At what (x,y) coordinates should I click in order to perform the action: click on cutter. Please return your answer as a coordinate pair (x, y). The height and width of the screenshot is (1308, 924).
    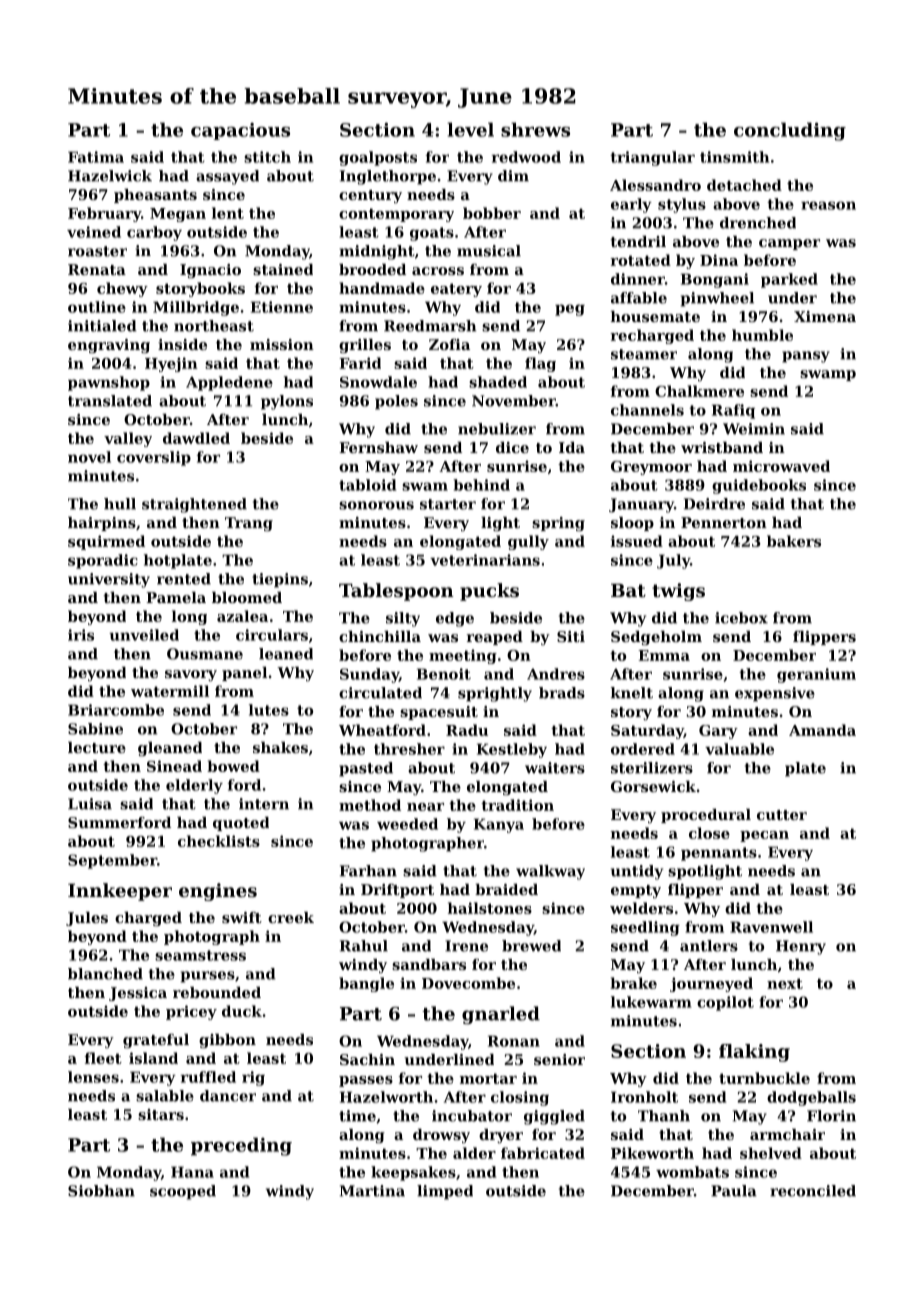
    Looking at the image, I should click on (782, 815).
